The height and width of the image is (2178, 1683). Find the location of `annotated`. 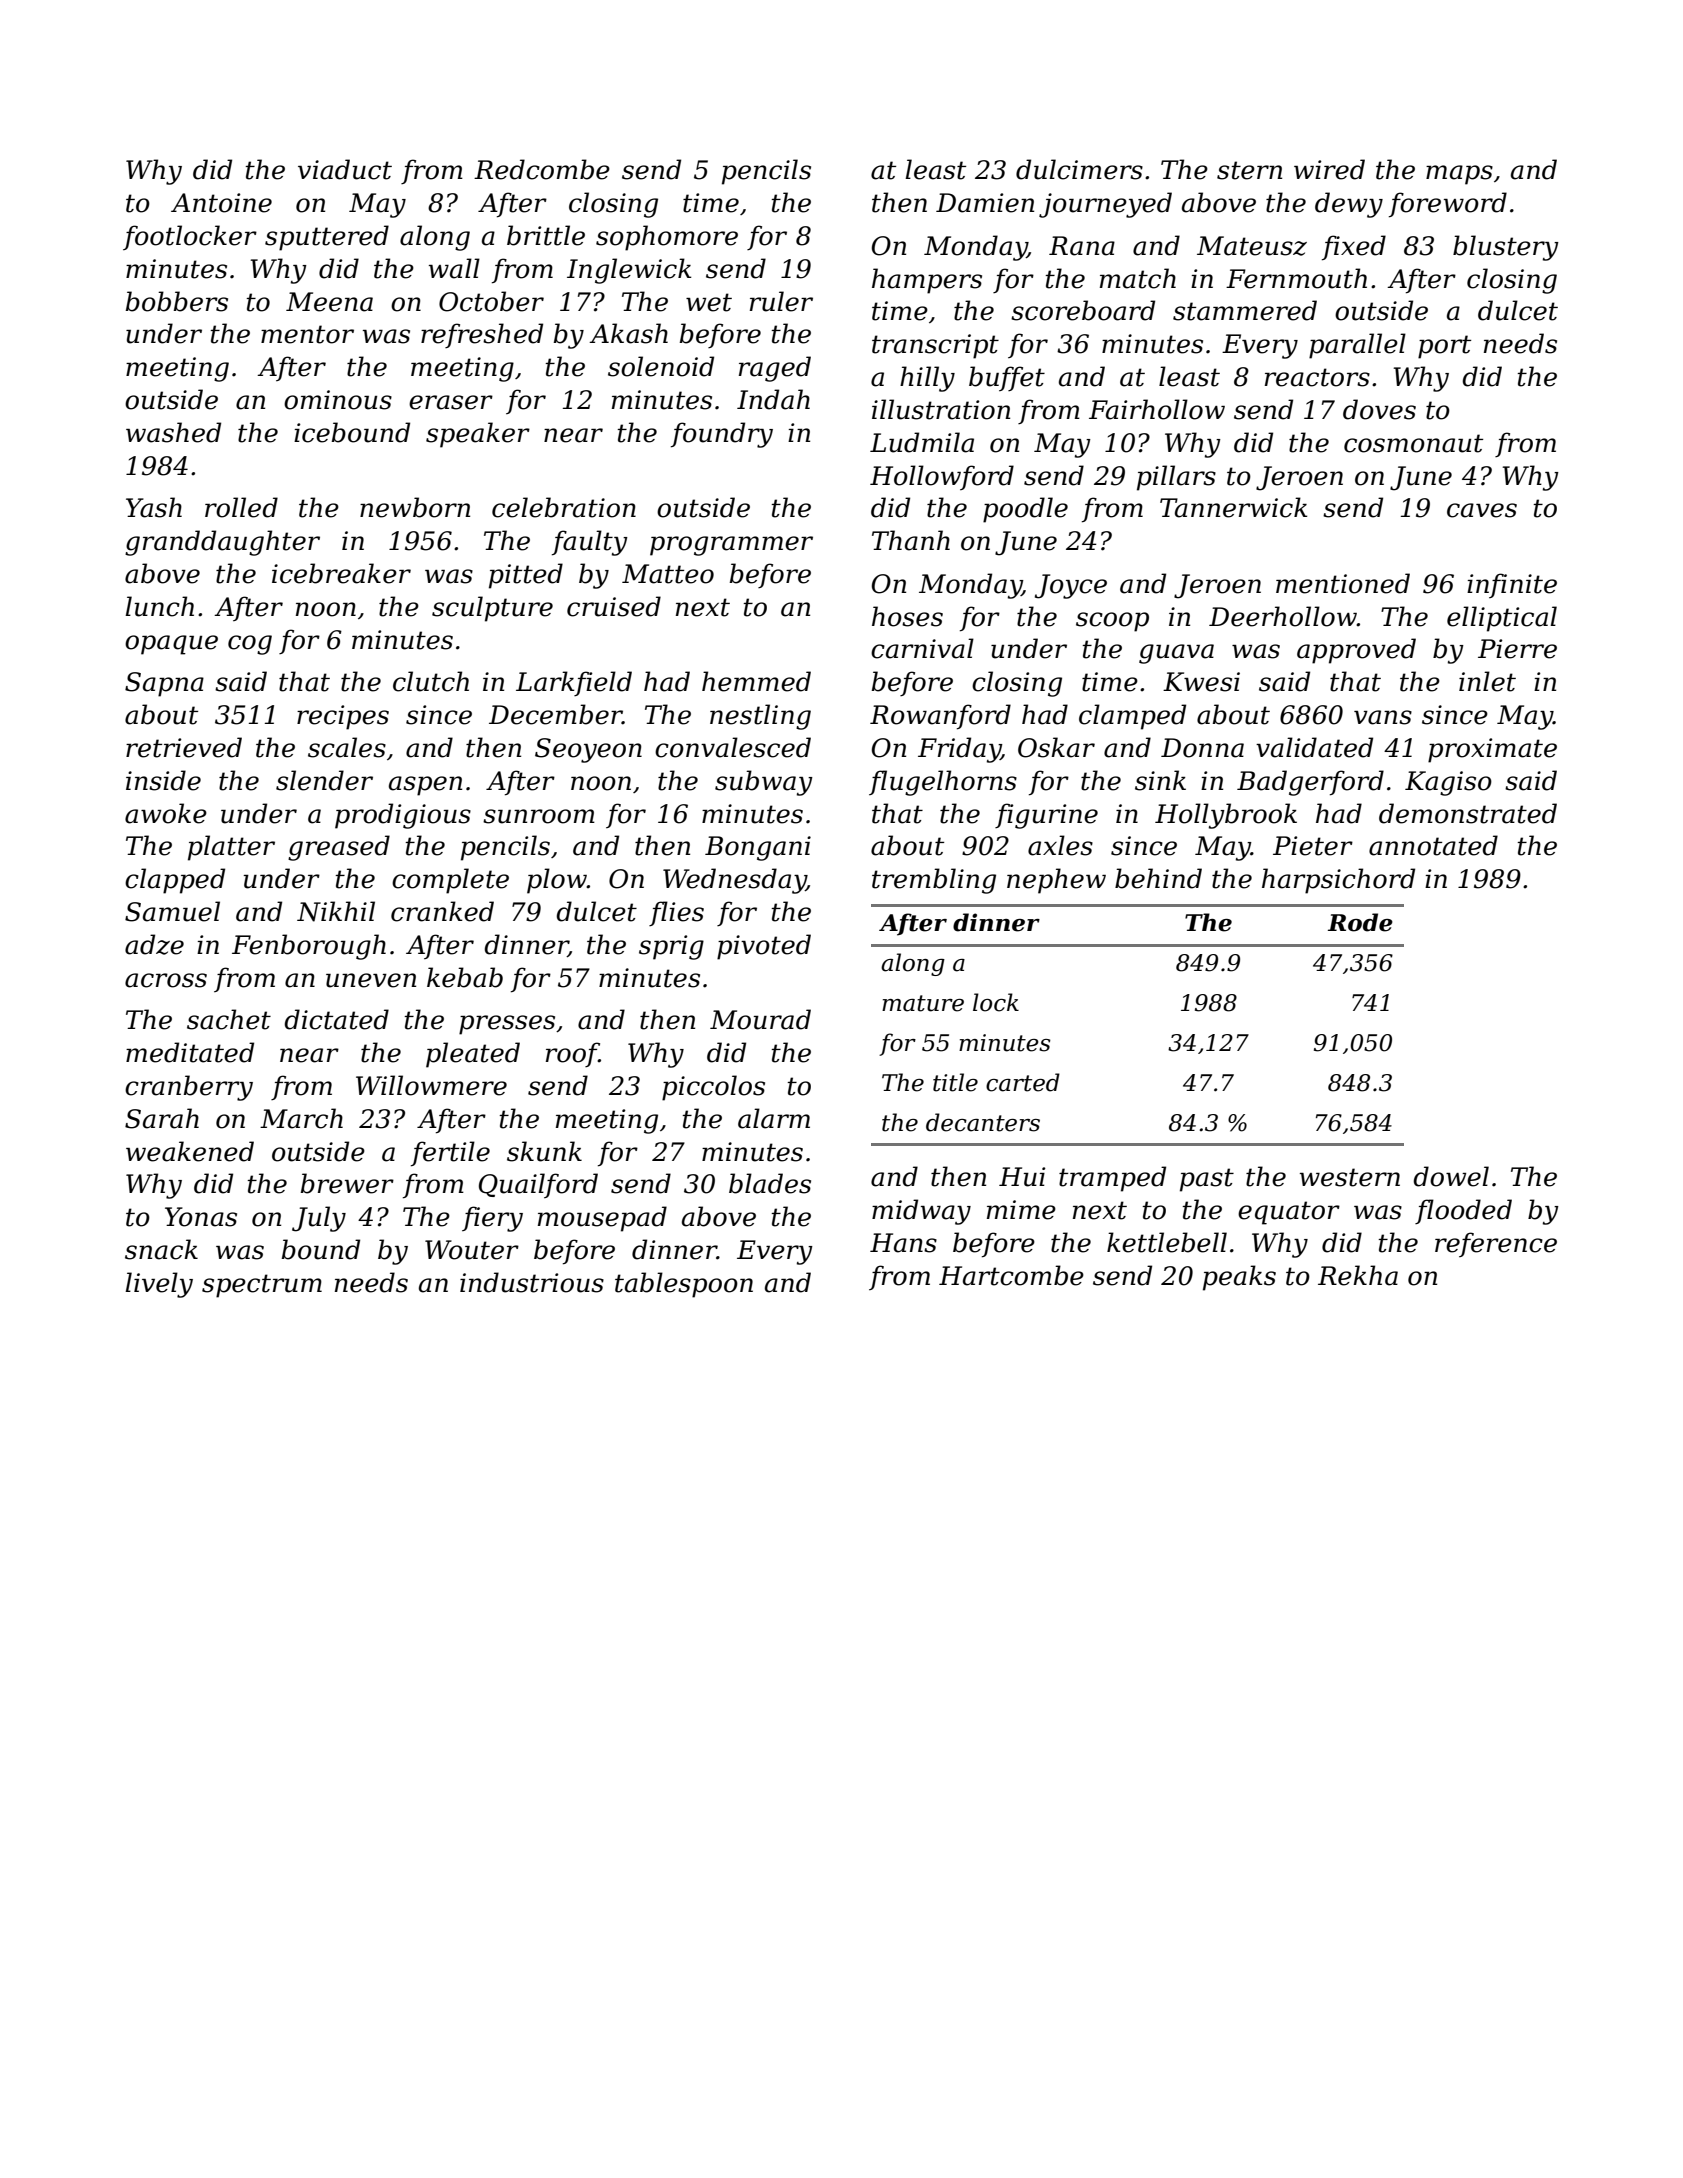

annotated is located at coordinates (1433, 845).
